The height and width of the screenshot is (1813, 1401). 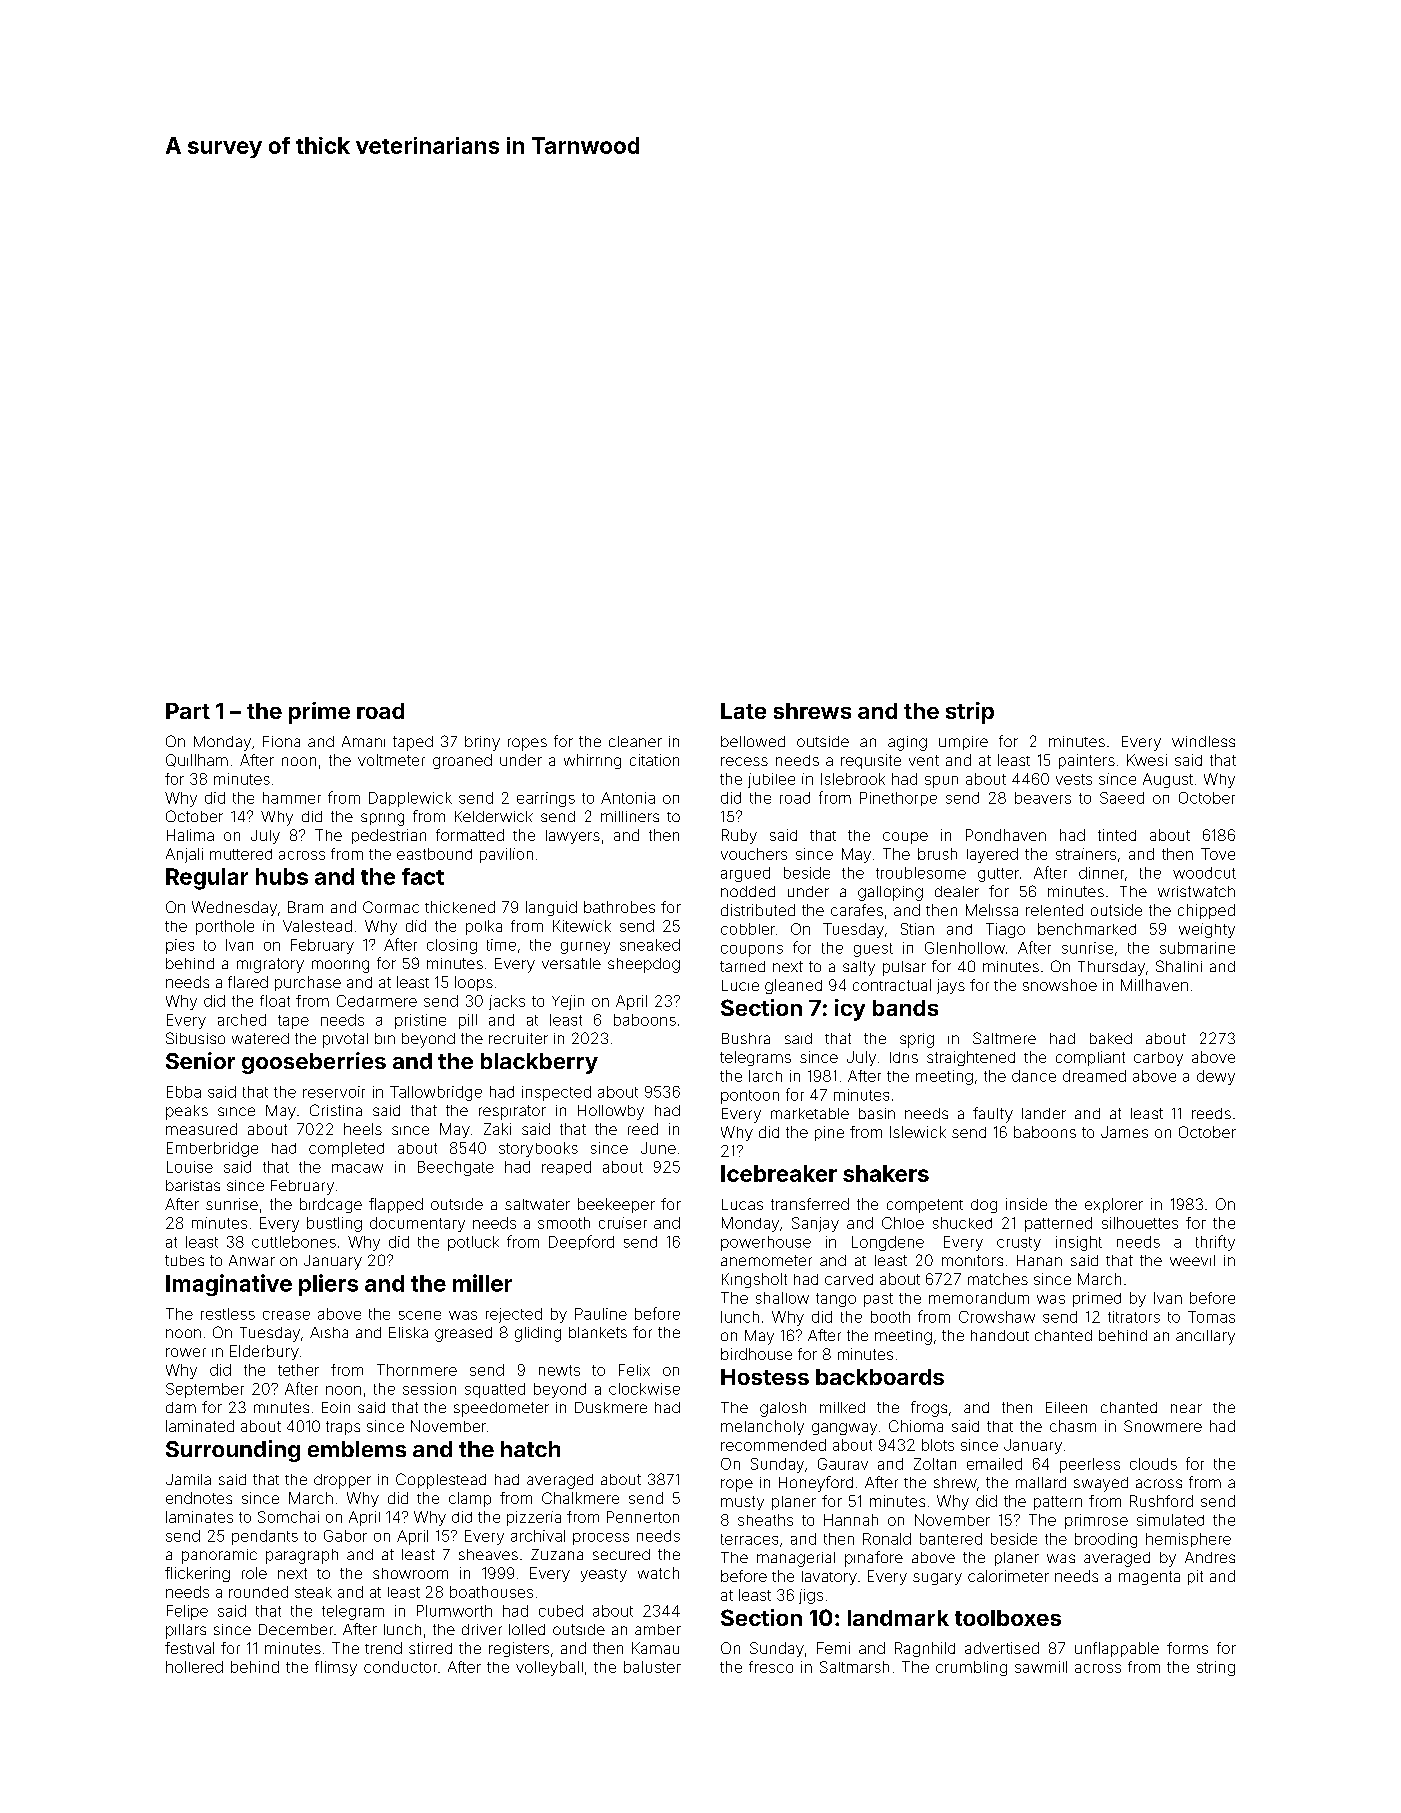 What do you see at coordinates (193, 1185) in the screenshot?
I see `baristas` at bounding box center [193, 1185].
